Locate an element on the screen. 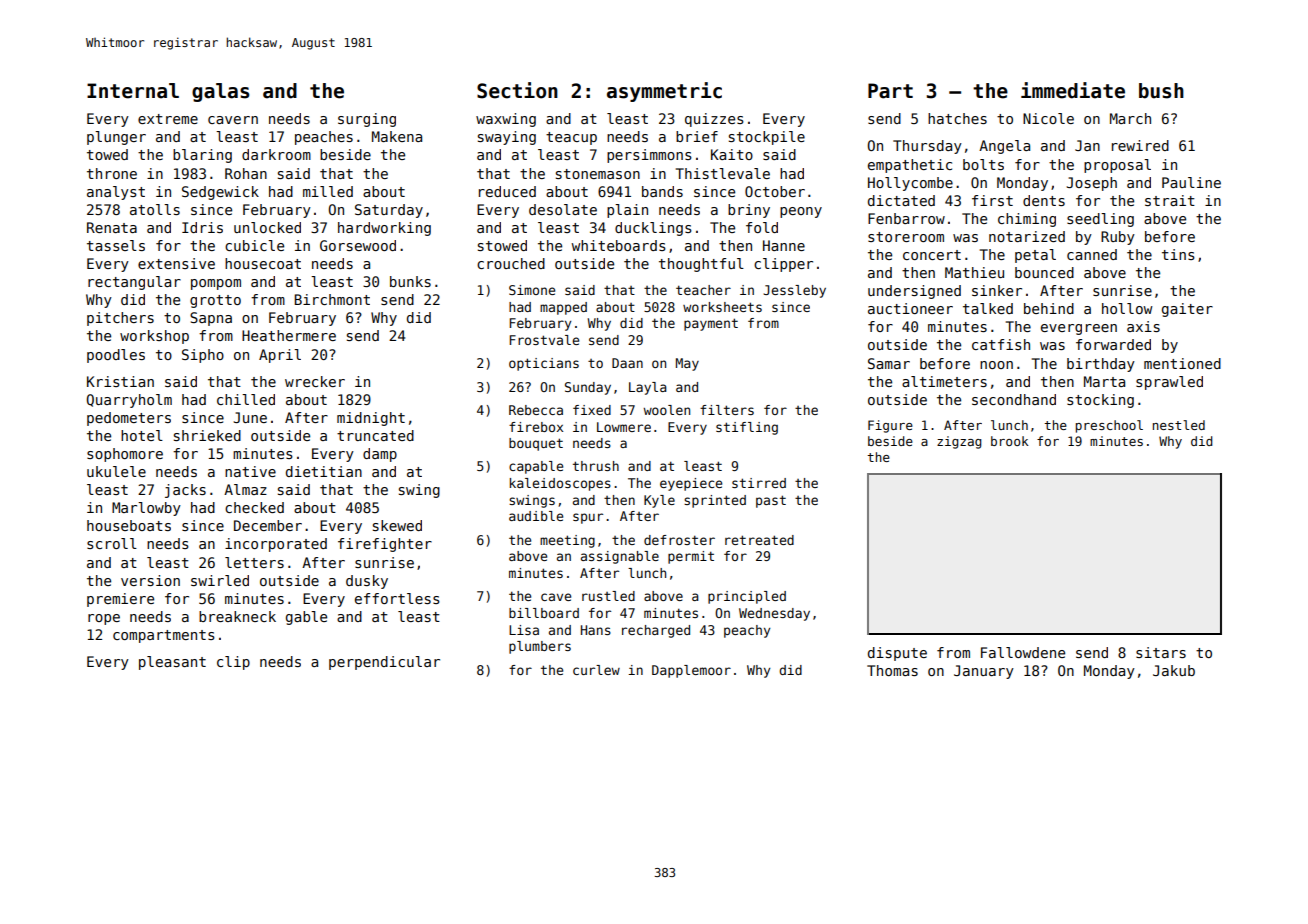 The image size is (1308, 924). Section is located at coordinates (517, 90).
